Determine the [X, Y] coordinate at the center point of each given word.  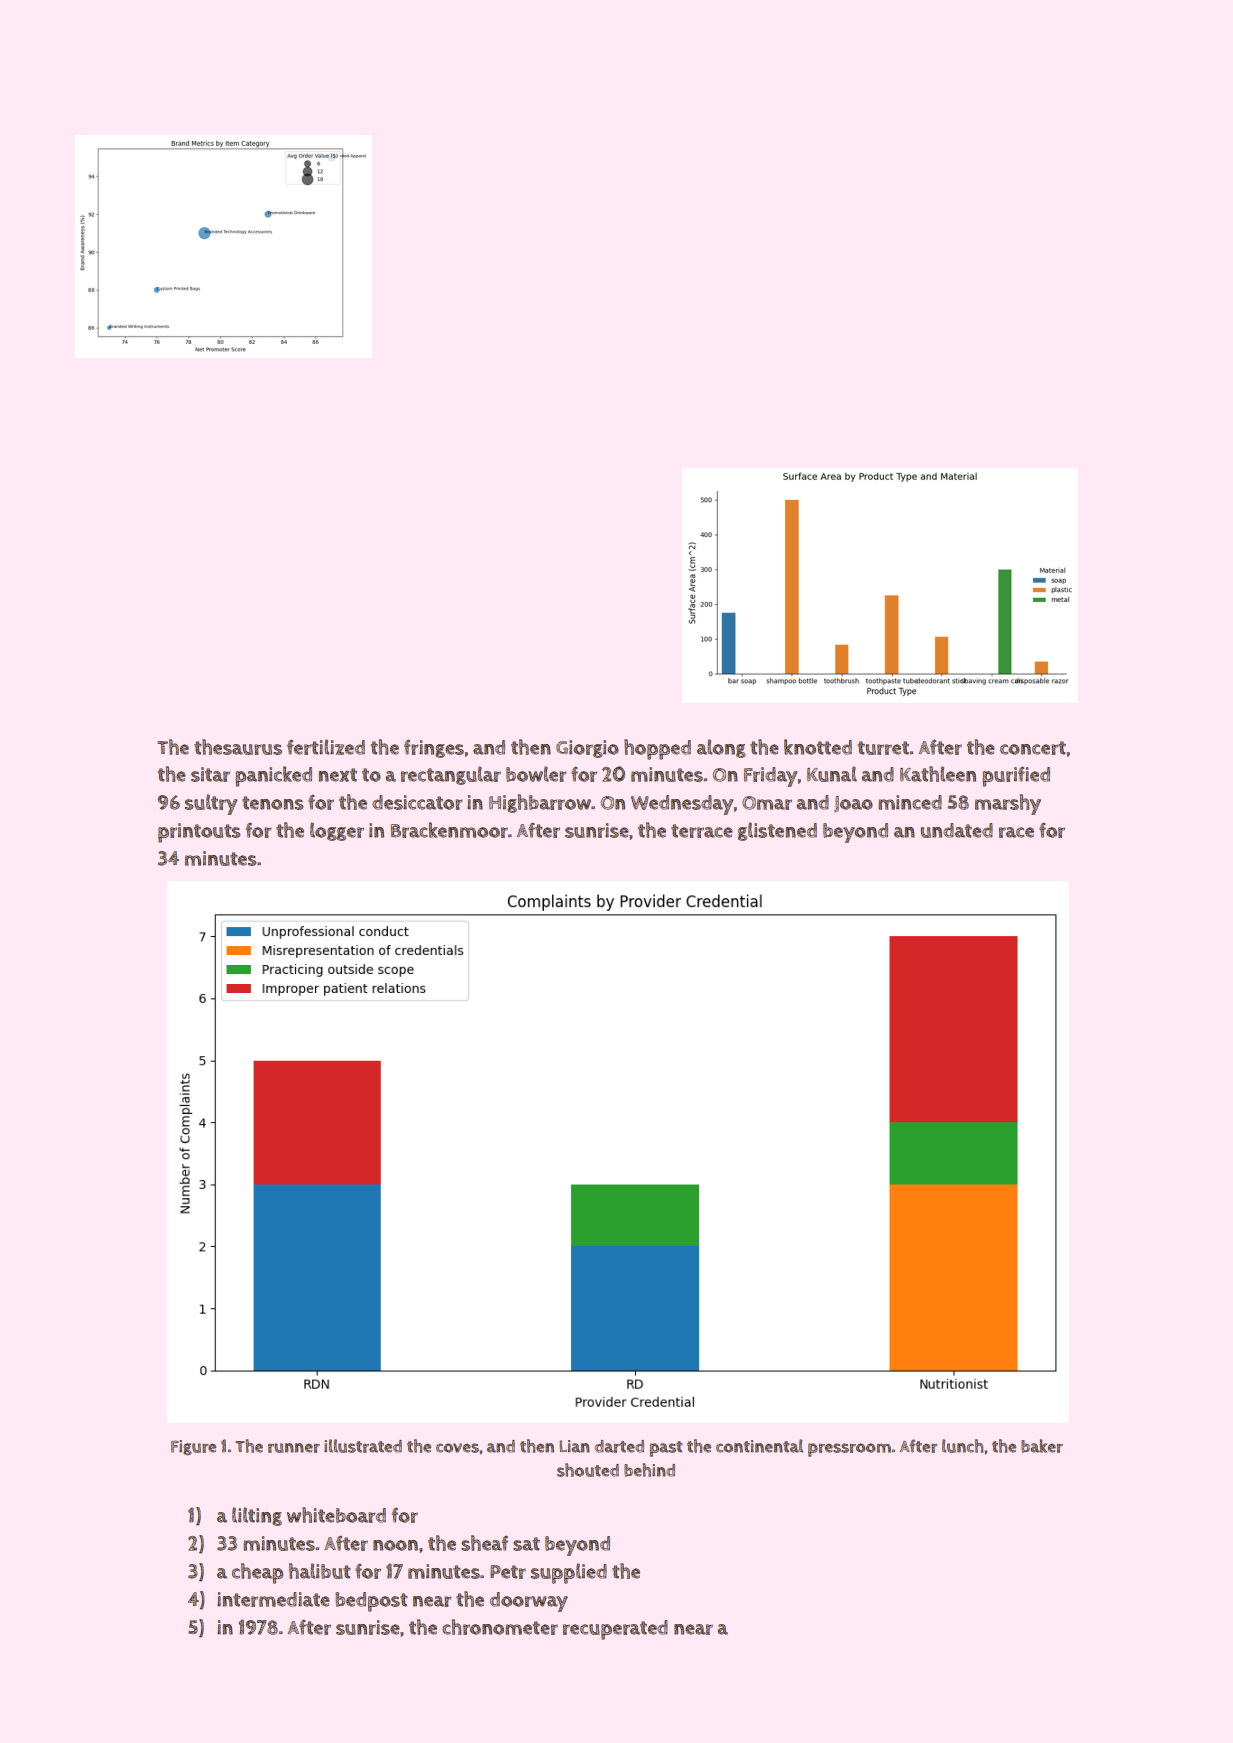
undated [957, 830]
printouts [199, 833]
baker [1042, 1446]
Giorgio [587, 749]
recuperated [615, 1630]
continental [759, 1446]
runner [294, 1448]
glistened [777, 831]
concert [1033, 748]
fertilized [326, 747]
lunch [962, 1446]
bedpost [371, 1602]
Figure [193, 1447]
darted [619, 1446]
